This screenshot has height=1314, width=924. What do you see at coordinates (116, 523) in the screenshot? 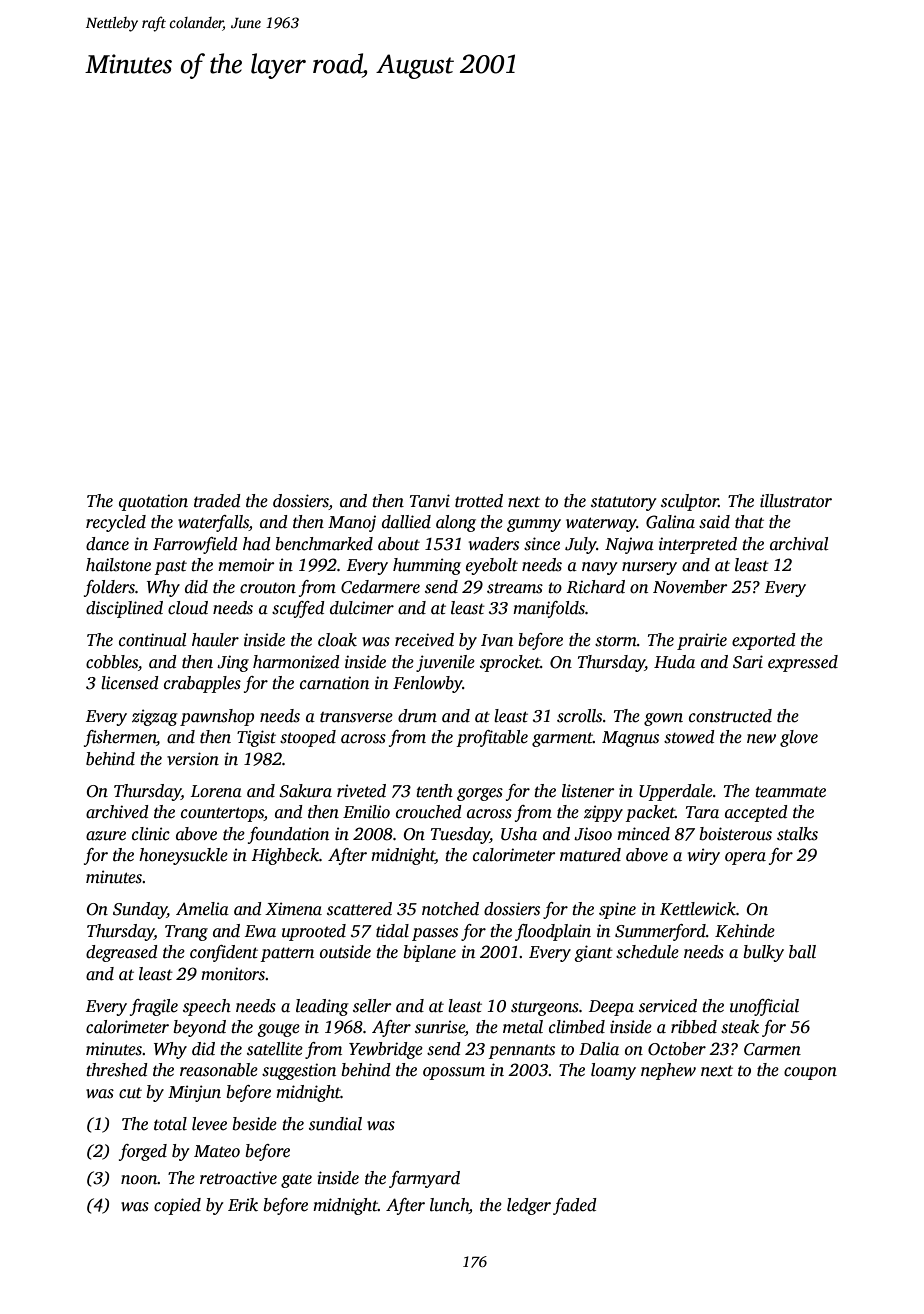
I see `recycled` at bounding box center [116, 523].
